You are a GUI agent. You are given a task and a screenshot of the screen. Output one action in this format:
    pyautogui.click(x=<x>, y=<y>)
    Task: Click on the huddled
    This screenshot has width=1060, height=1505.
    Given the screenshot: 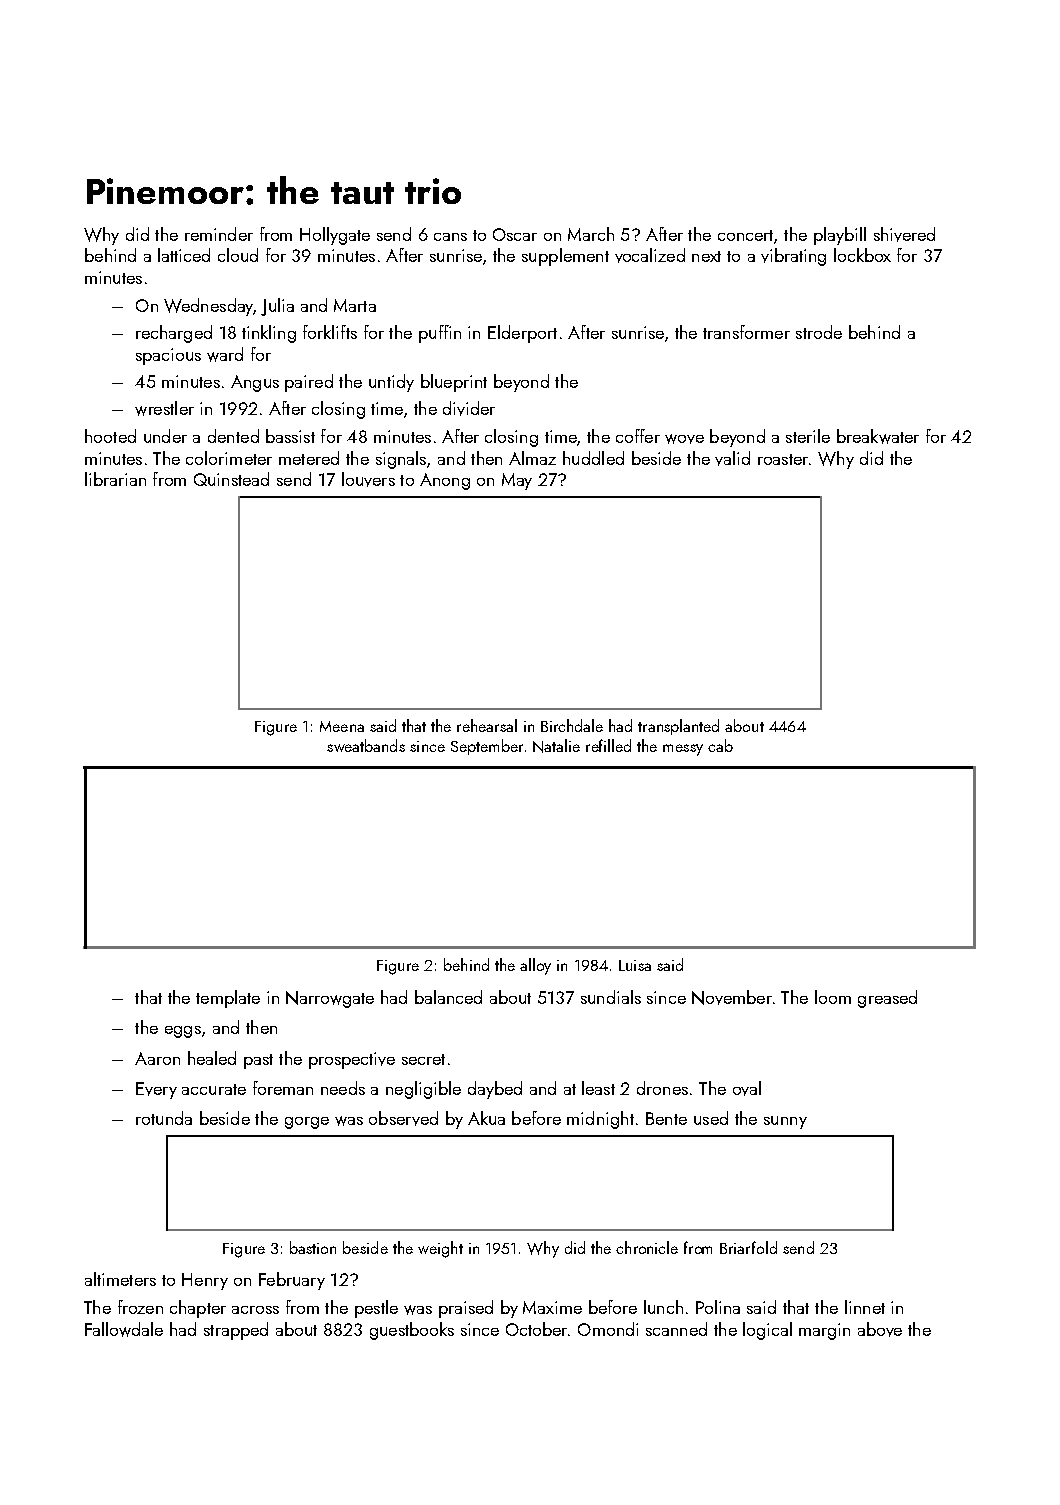 What is the action you would take?
    pyautogui.click(x=593, y=458)
